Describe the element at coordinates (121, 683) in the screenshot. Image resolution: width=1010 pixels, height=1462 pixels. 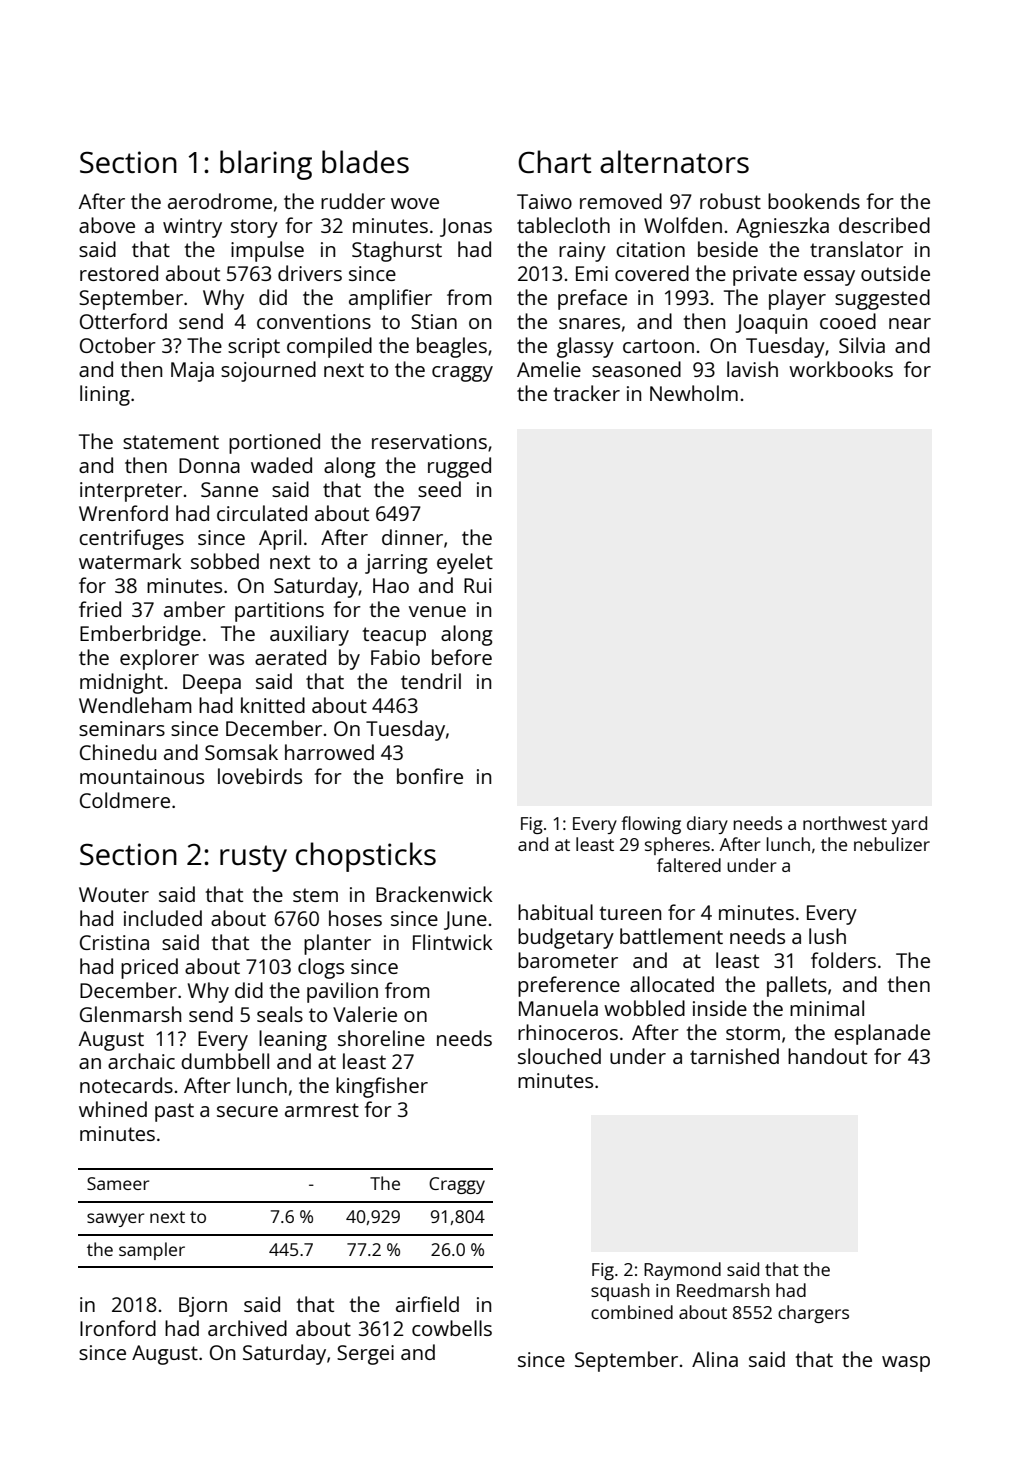
I see `midnight` at that location.
